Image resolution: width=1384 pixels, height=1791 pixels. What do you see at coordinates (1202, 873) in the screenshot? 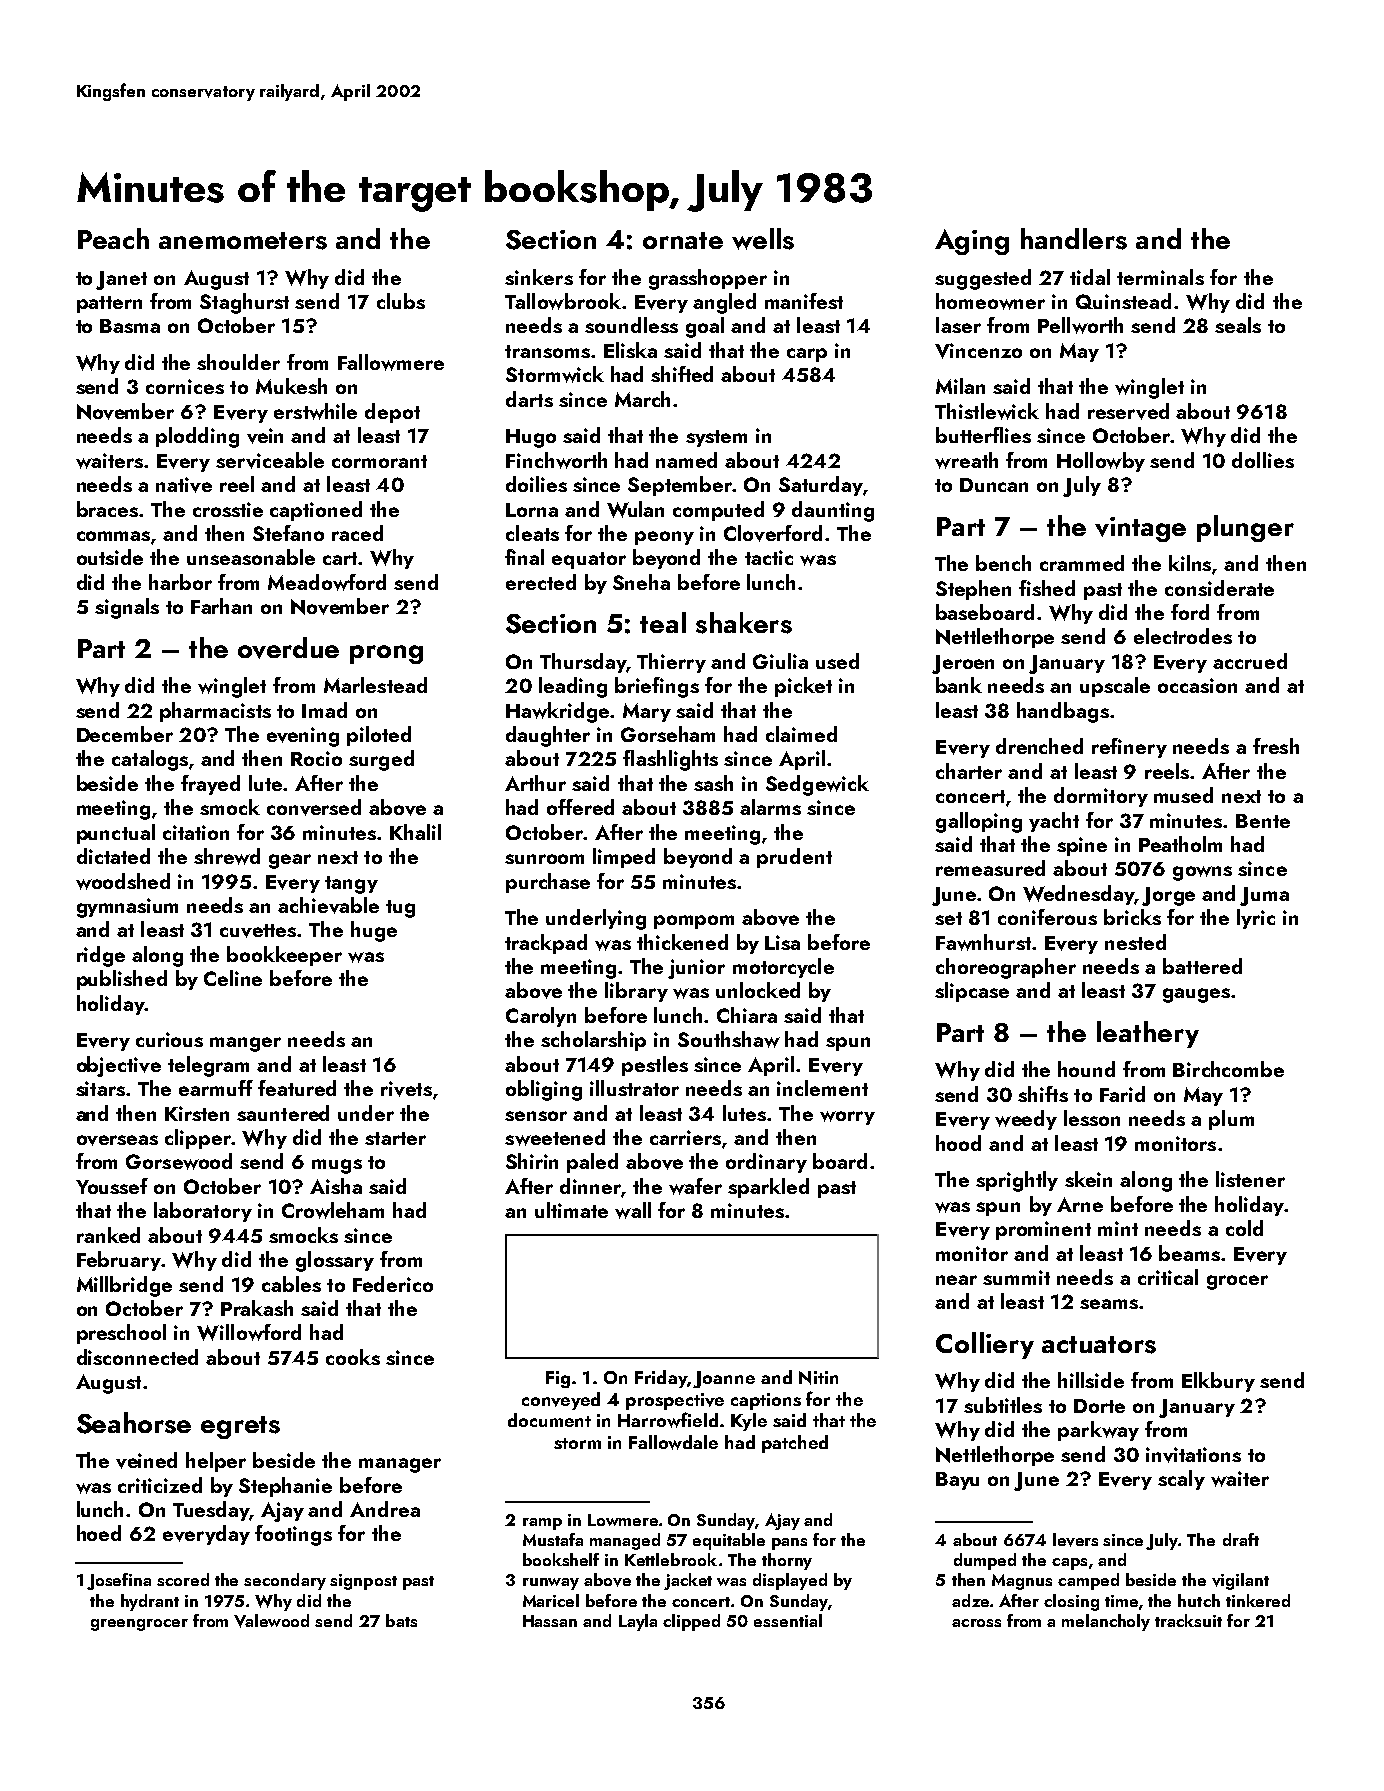
I see `gowns` at bounding box center [1202, 873].
